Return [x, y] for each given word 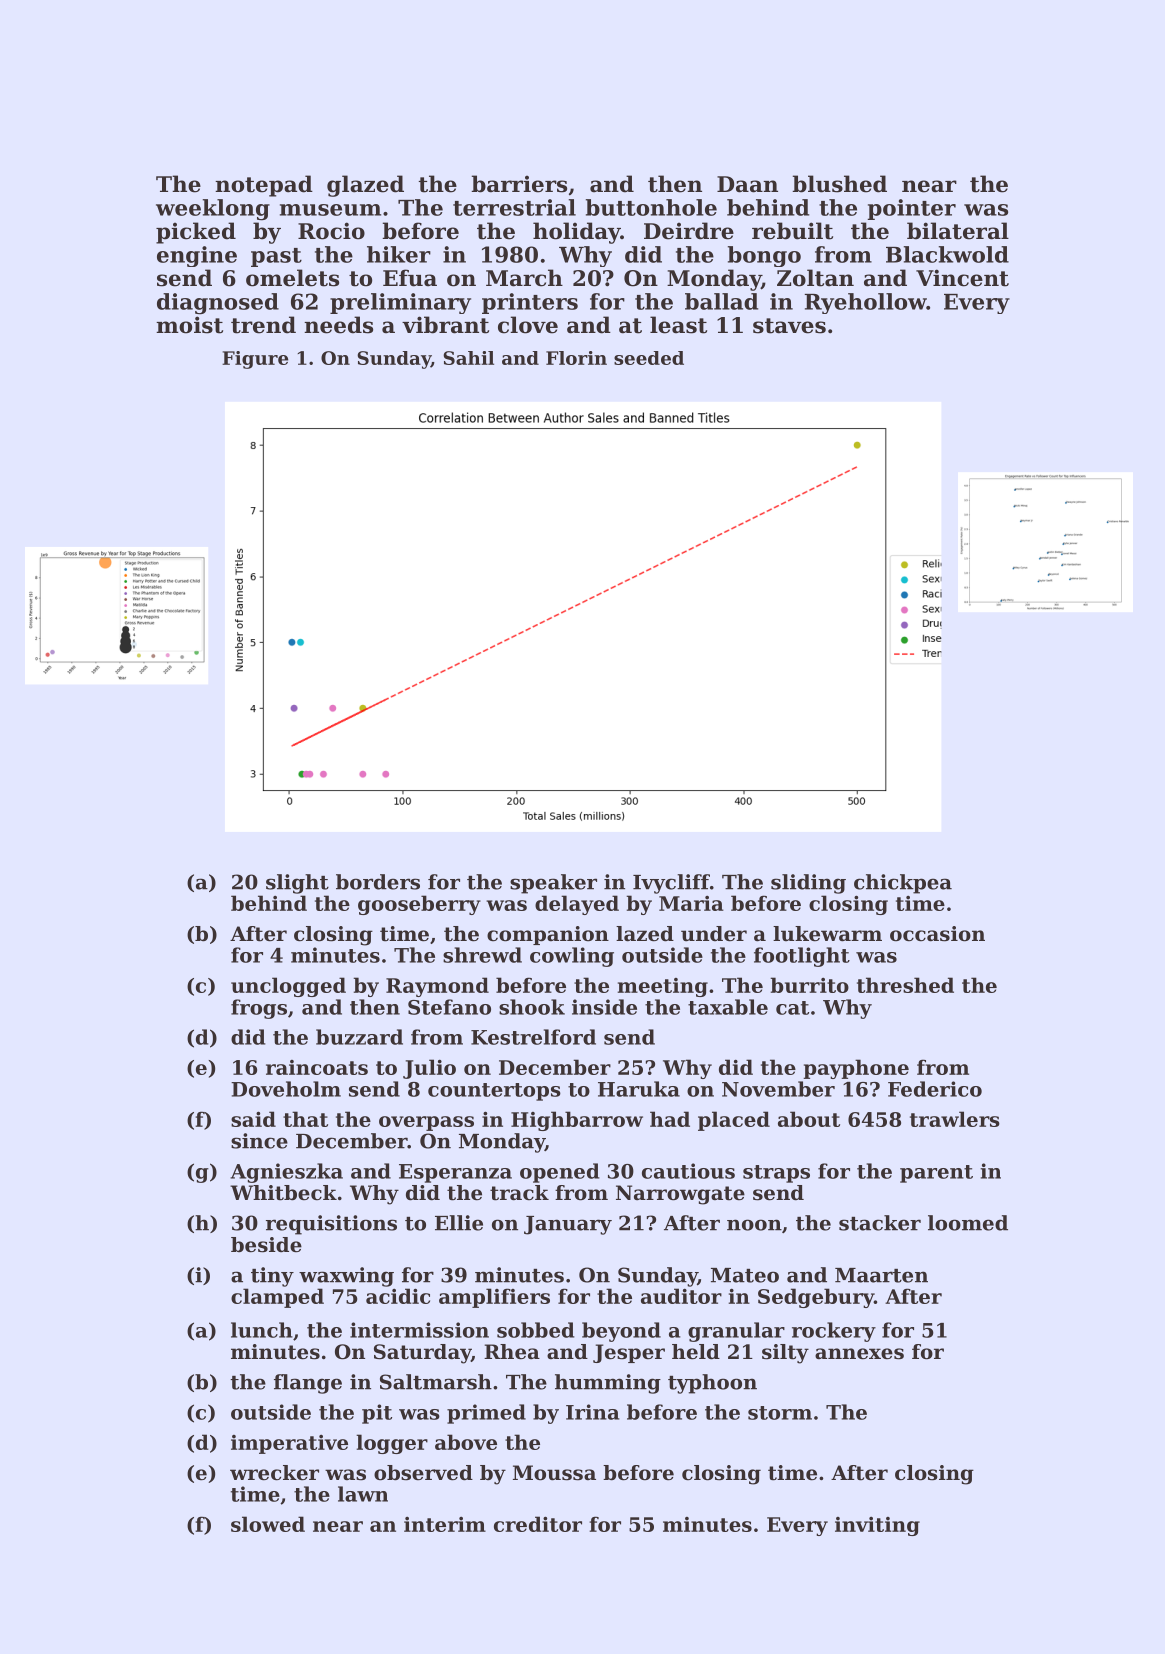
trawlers [955, 1119]
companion [548, 935]
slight [297, 884]
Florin [576, 358]
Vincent [962, 278]
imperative [289, 1444]
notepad [264, 186]
